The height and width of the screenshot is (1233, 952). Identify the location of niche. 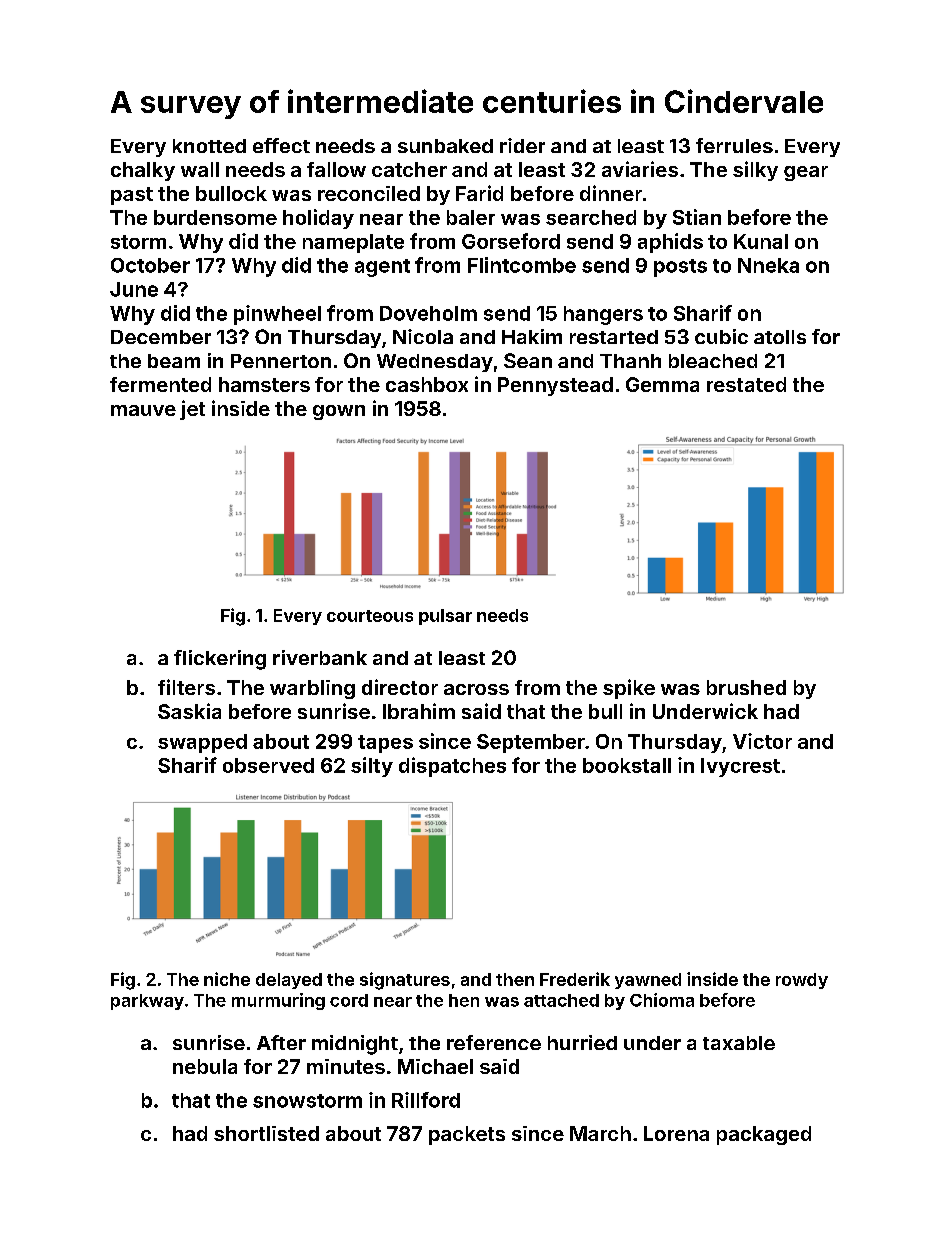
(227, 979).
